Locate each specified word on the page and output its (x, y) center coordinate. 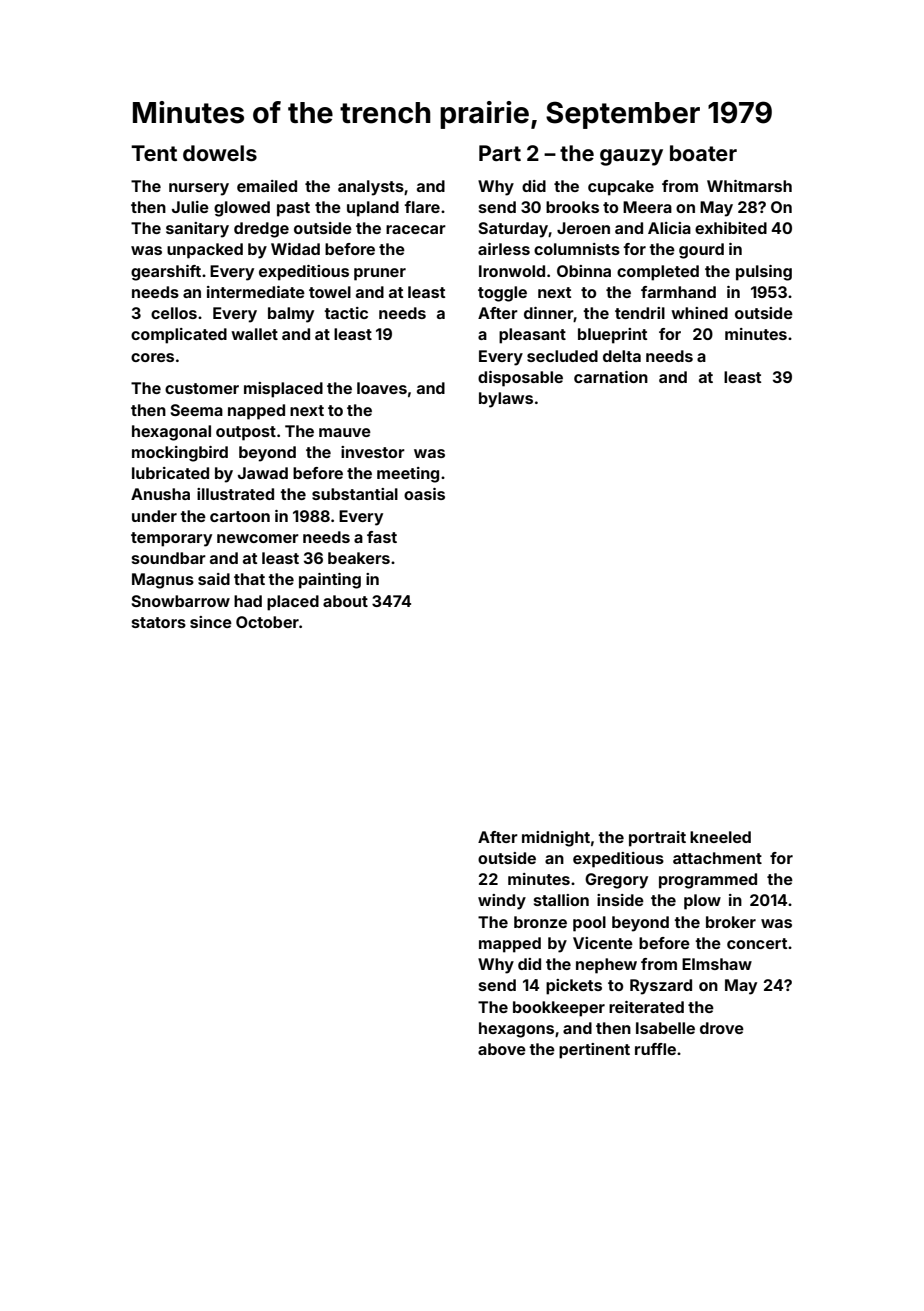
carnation (611, 377)
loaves (382, 388)
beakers (359, 558)
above (502, 1049)
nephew (606, 966)
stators (159, 622)
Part (500, 153)
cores (152, 357)
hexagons (516, 1030)
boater (703, 153)
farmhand (678, 292)
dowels (220, 153)
